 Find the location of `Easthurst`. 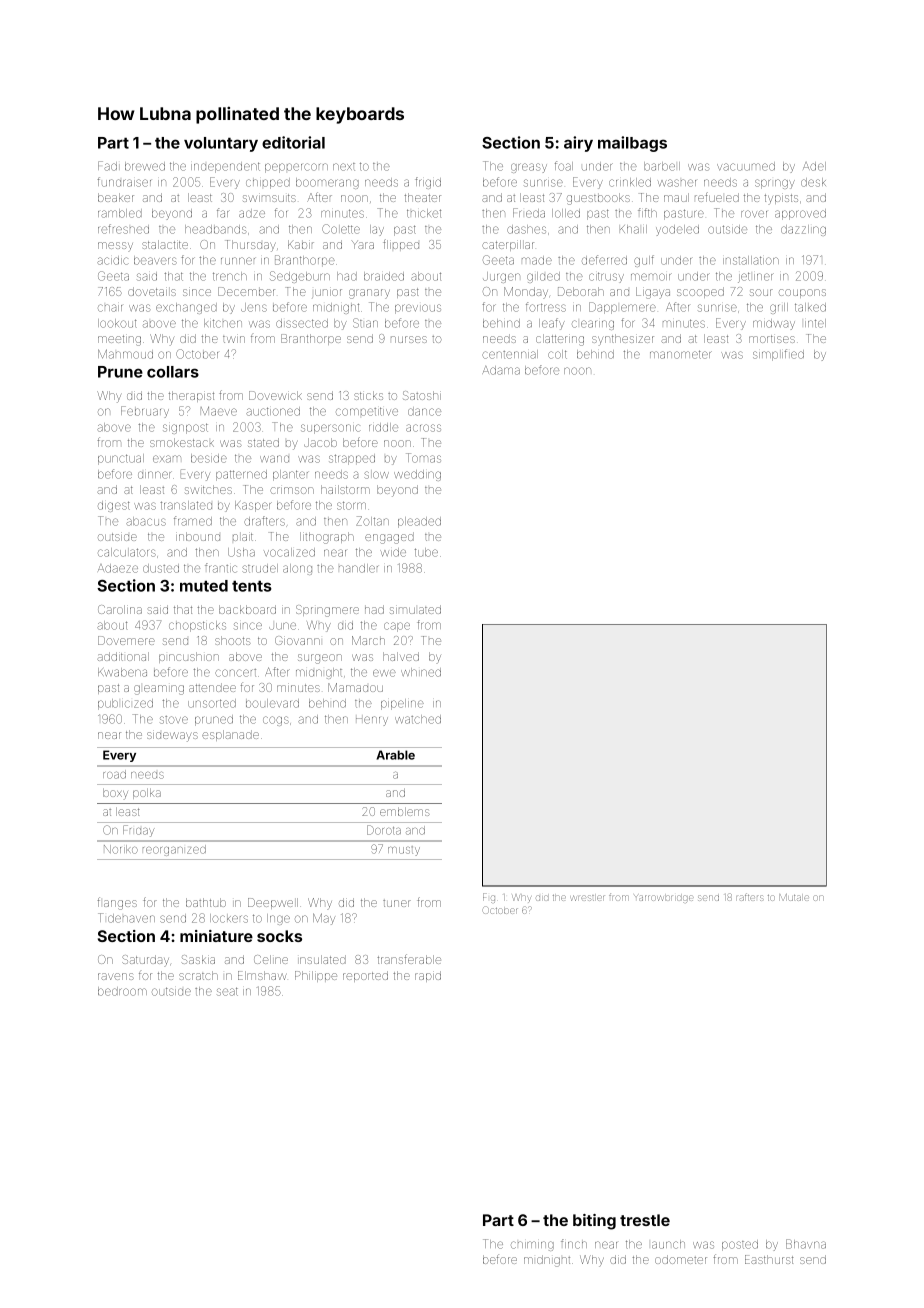

Easthurst is located at coordinates (769, 1259).
